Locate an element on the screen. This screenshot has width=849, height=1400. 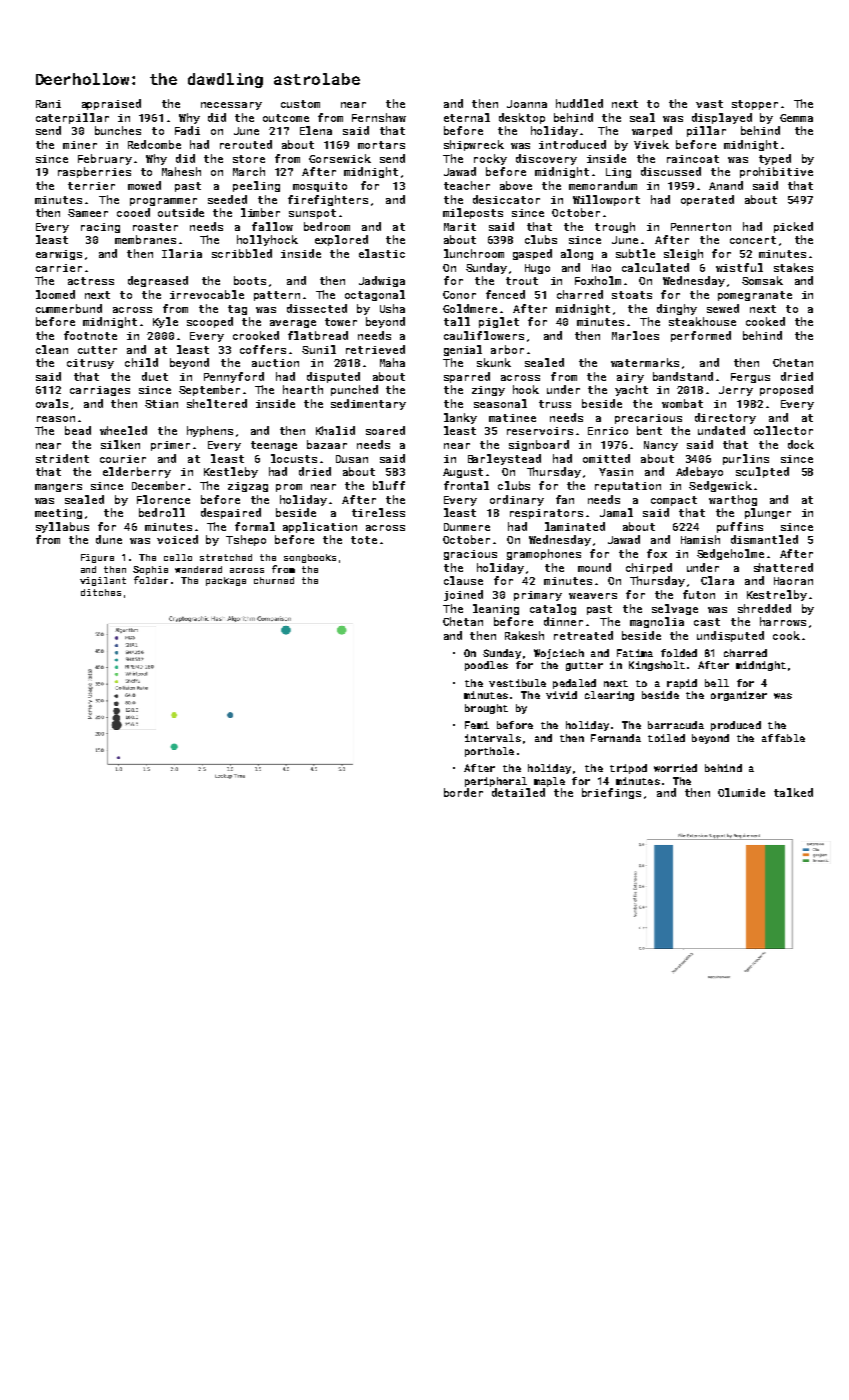
clean is located at coordinates (52, 349).
